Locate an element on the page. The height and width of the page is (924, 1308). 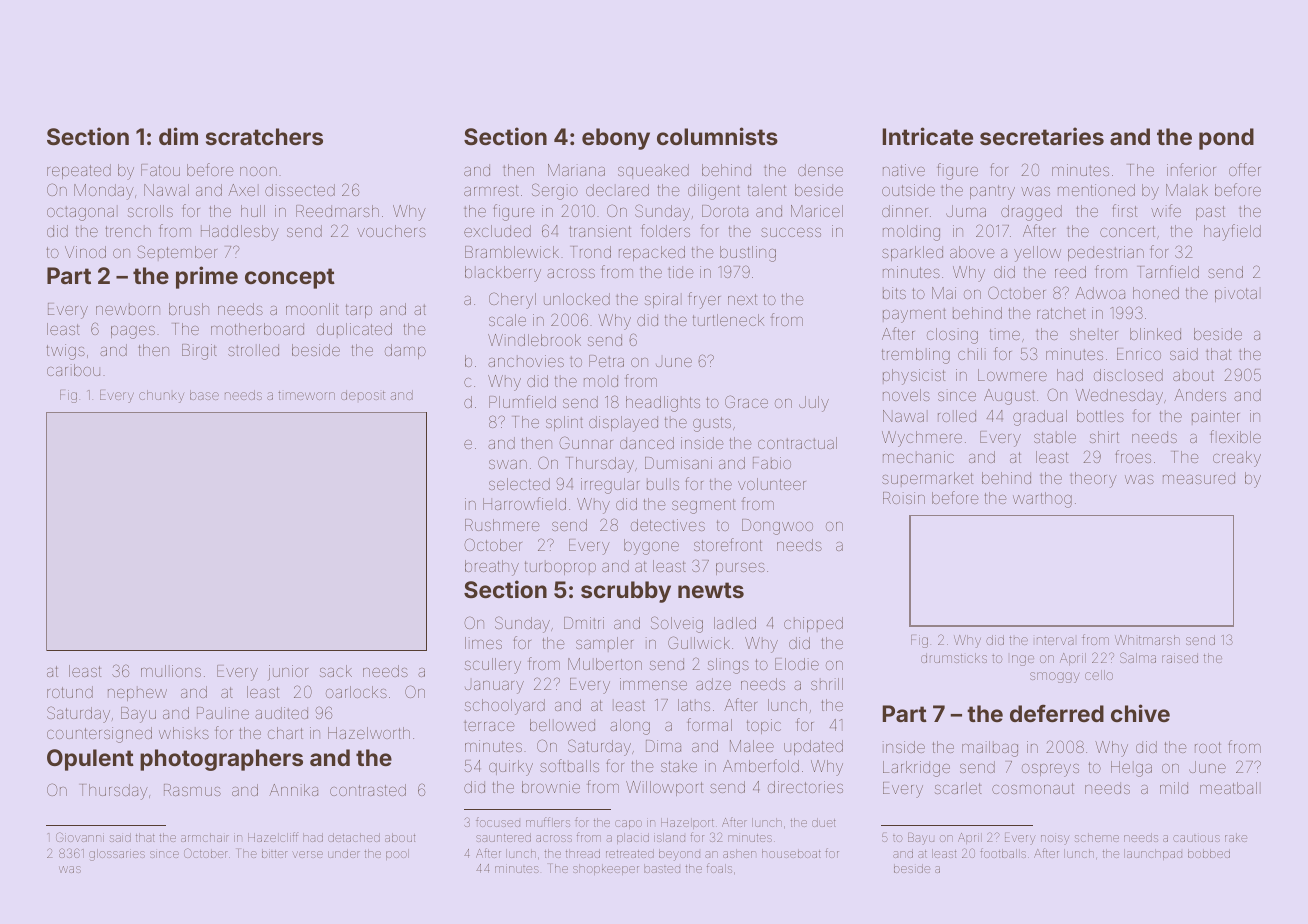
scale is located at coordinates (507, 320).
